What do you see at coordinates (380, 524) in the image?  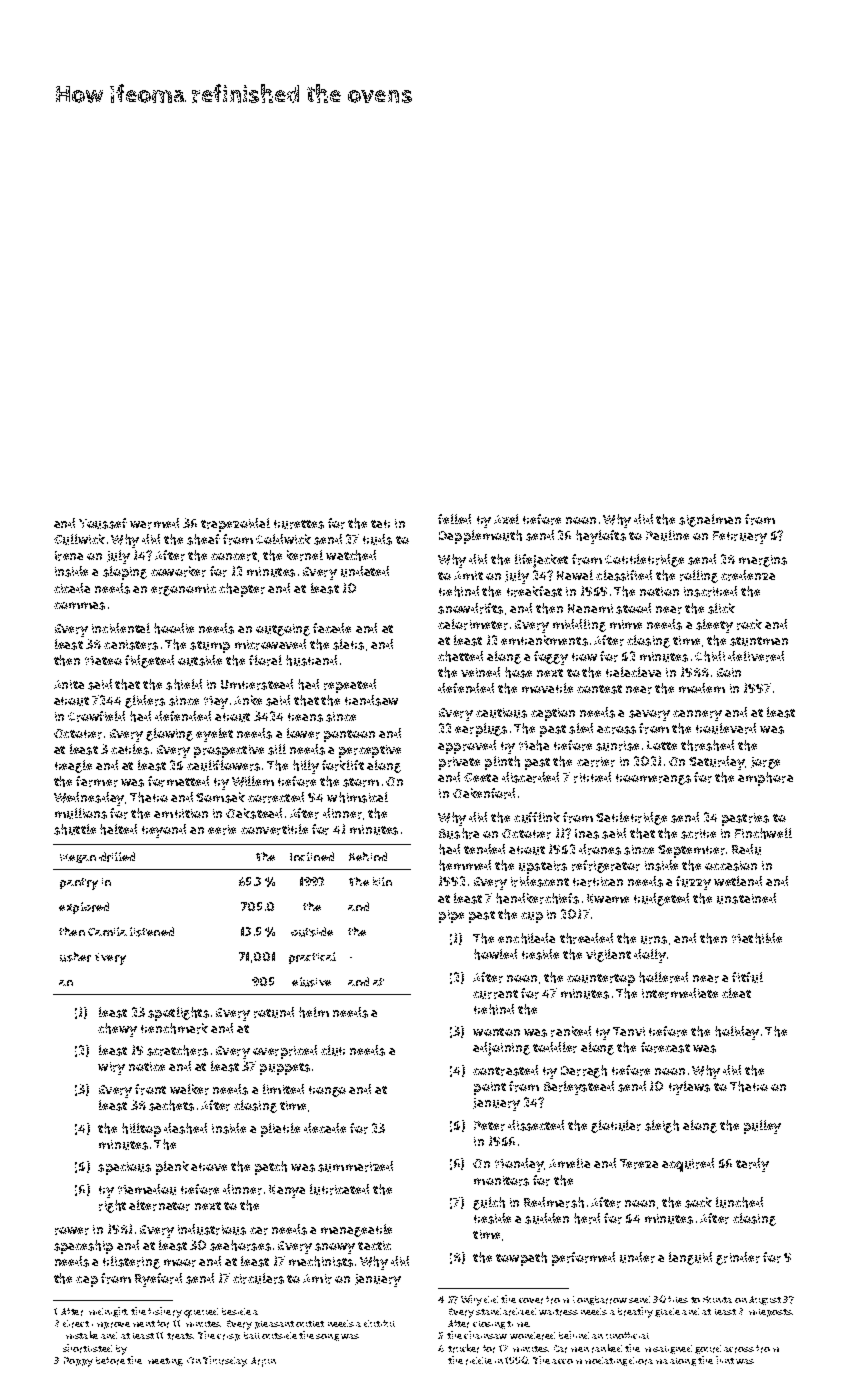 I see `tab` at bounding box center [380, 524].
